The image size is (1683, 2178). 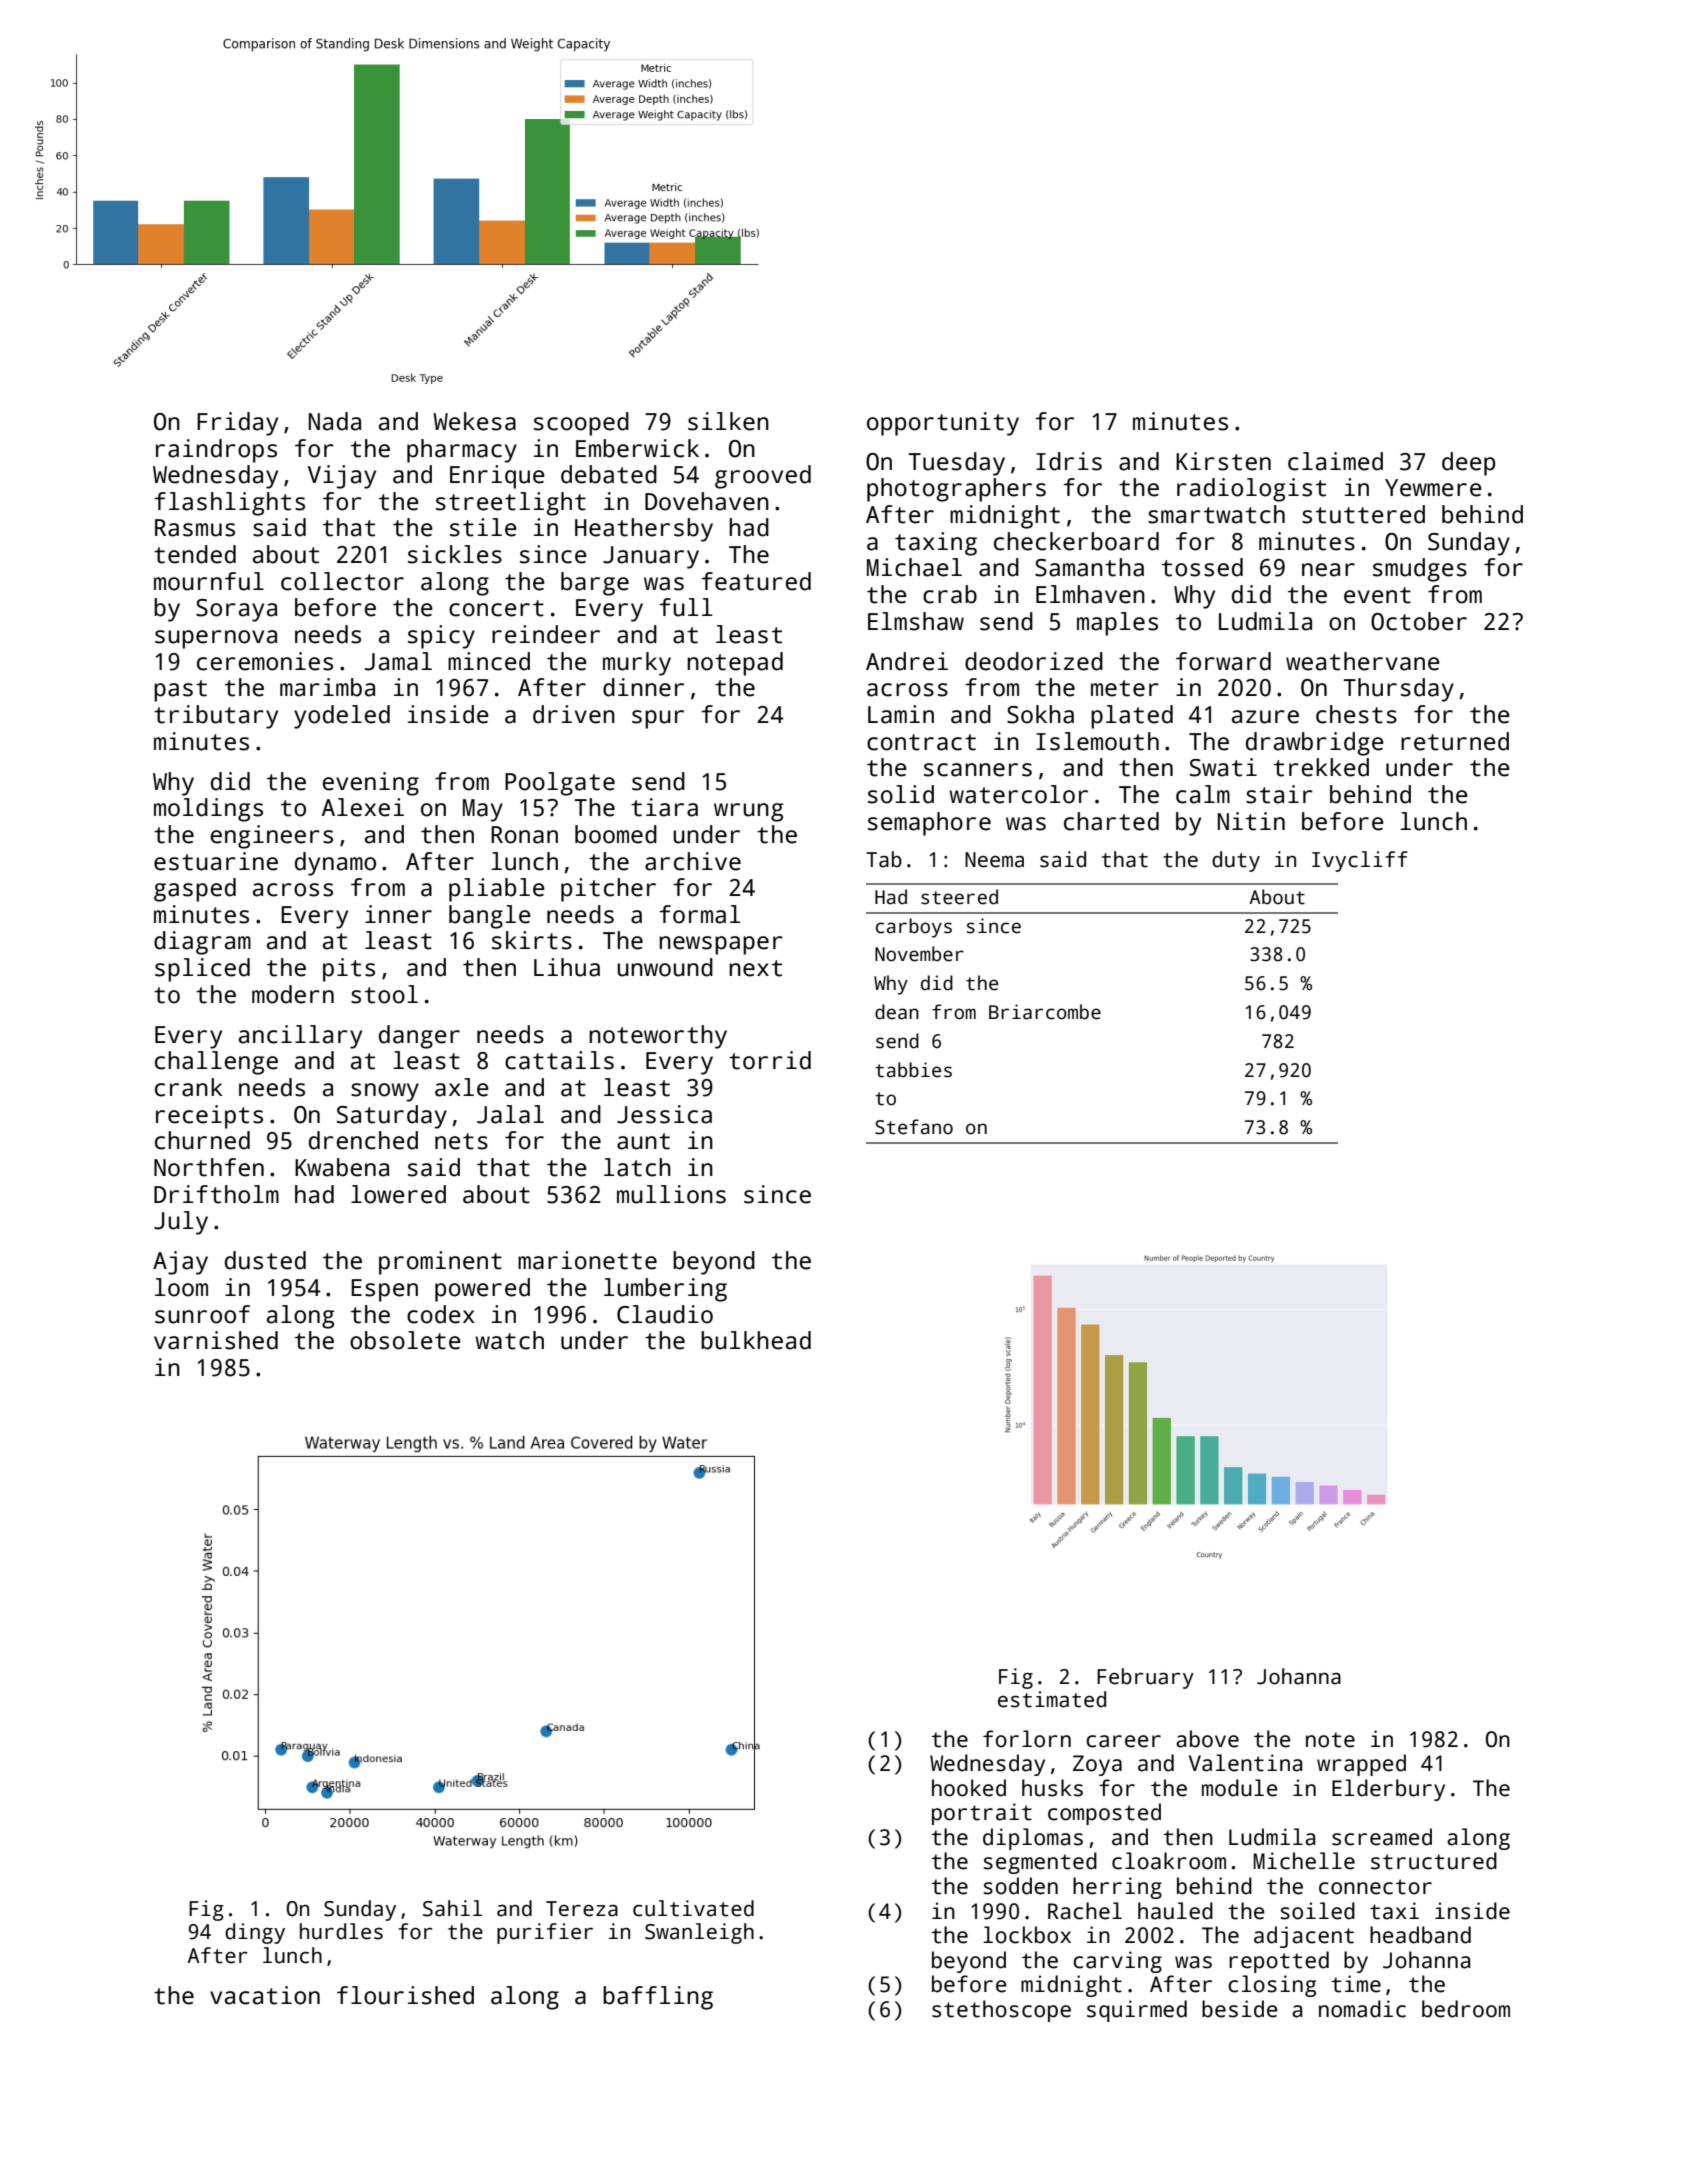 I want to click on raindrops, so click(x=216, y=451).
